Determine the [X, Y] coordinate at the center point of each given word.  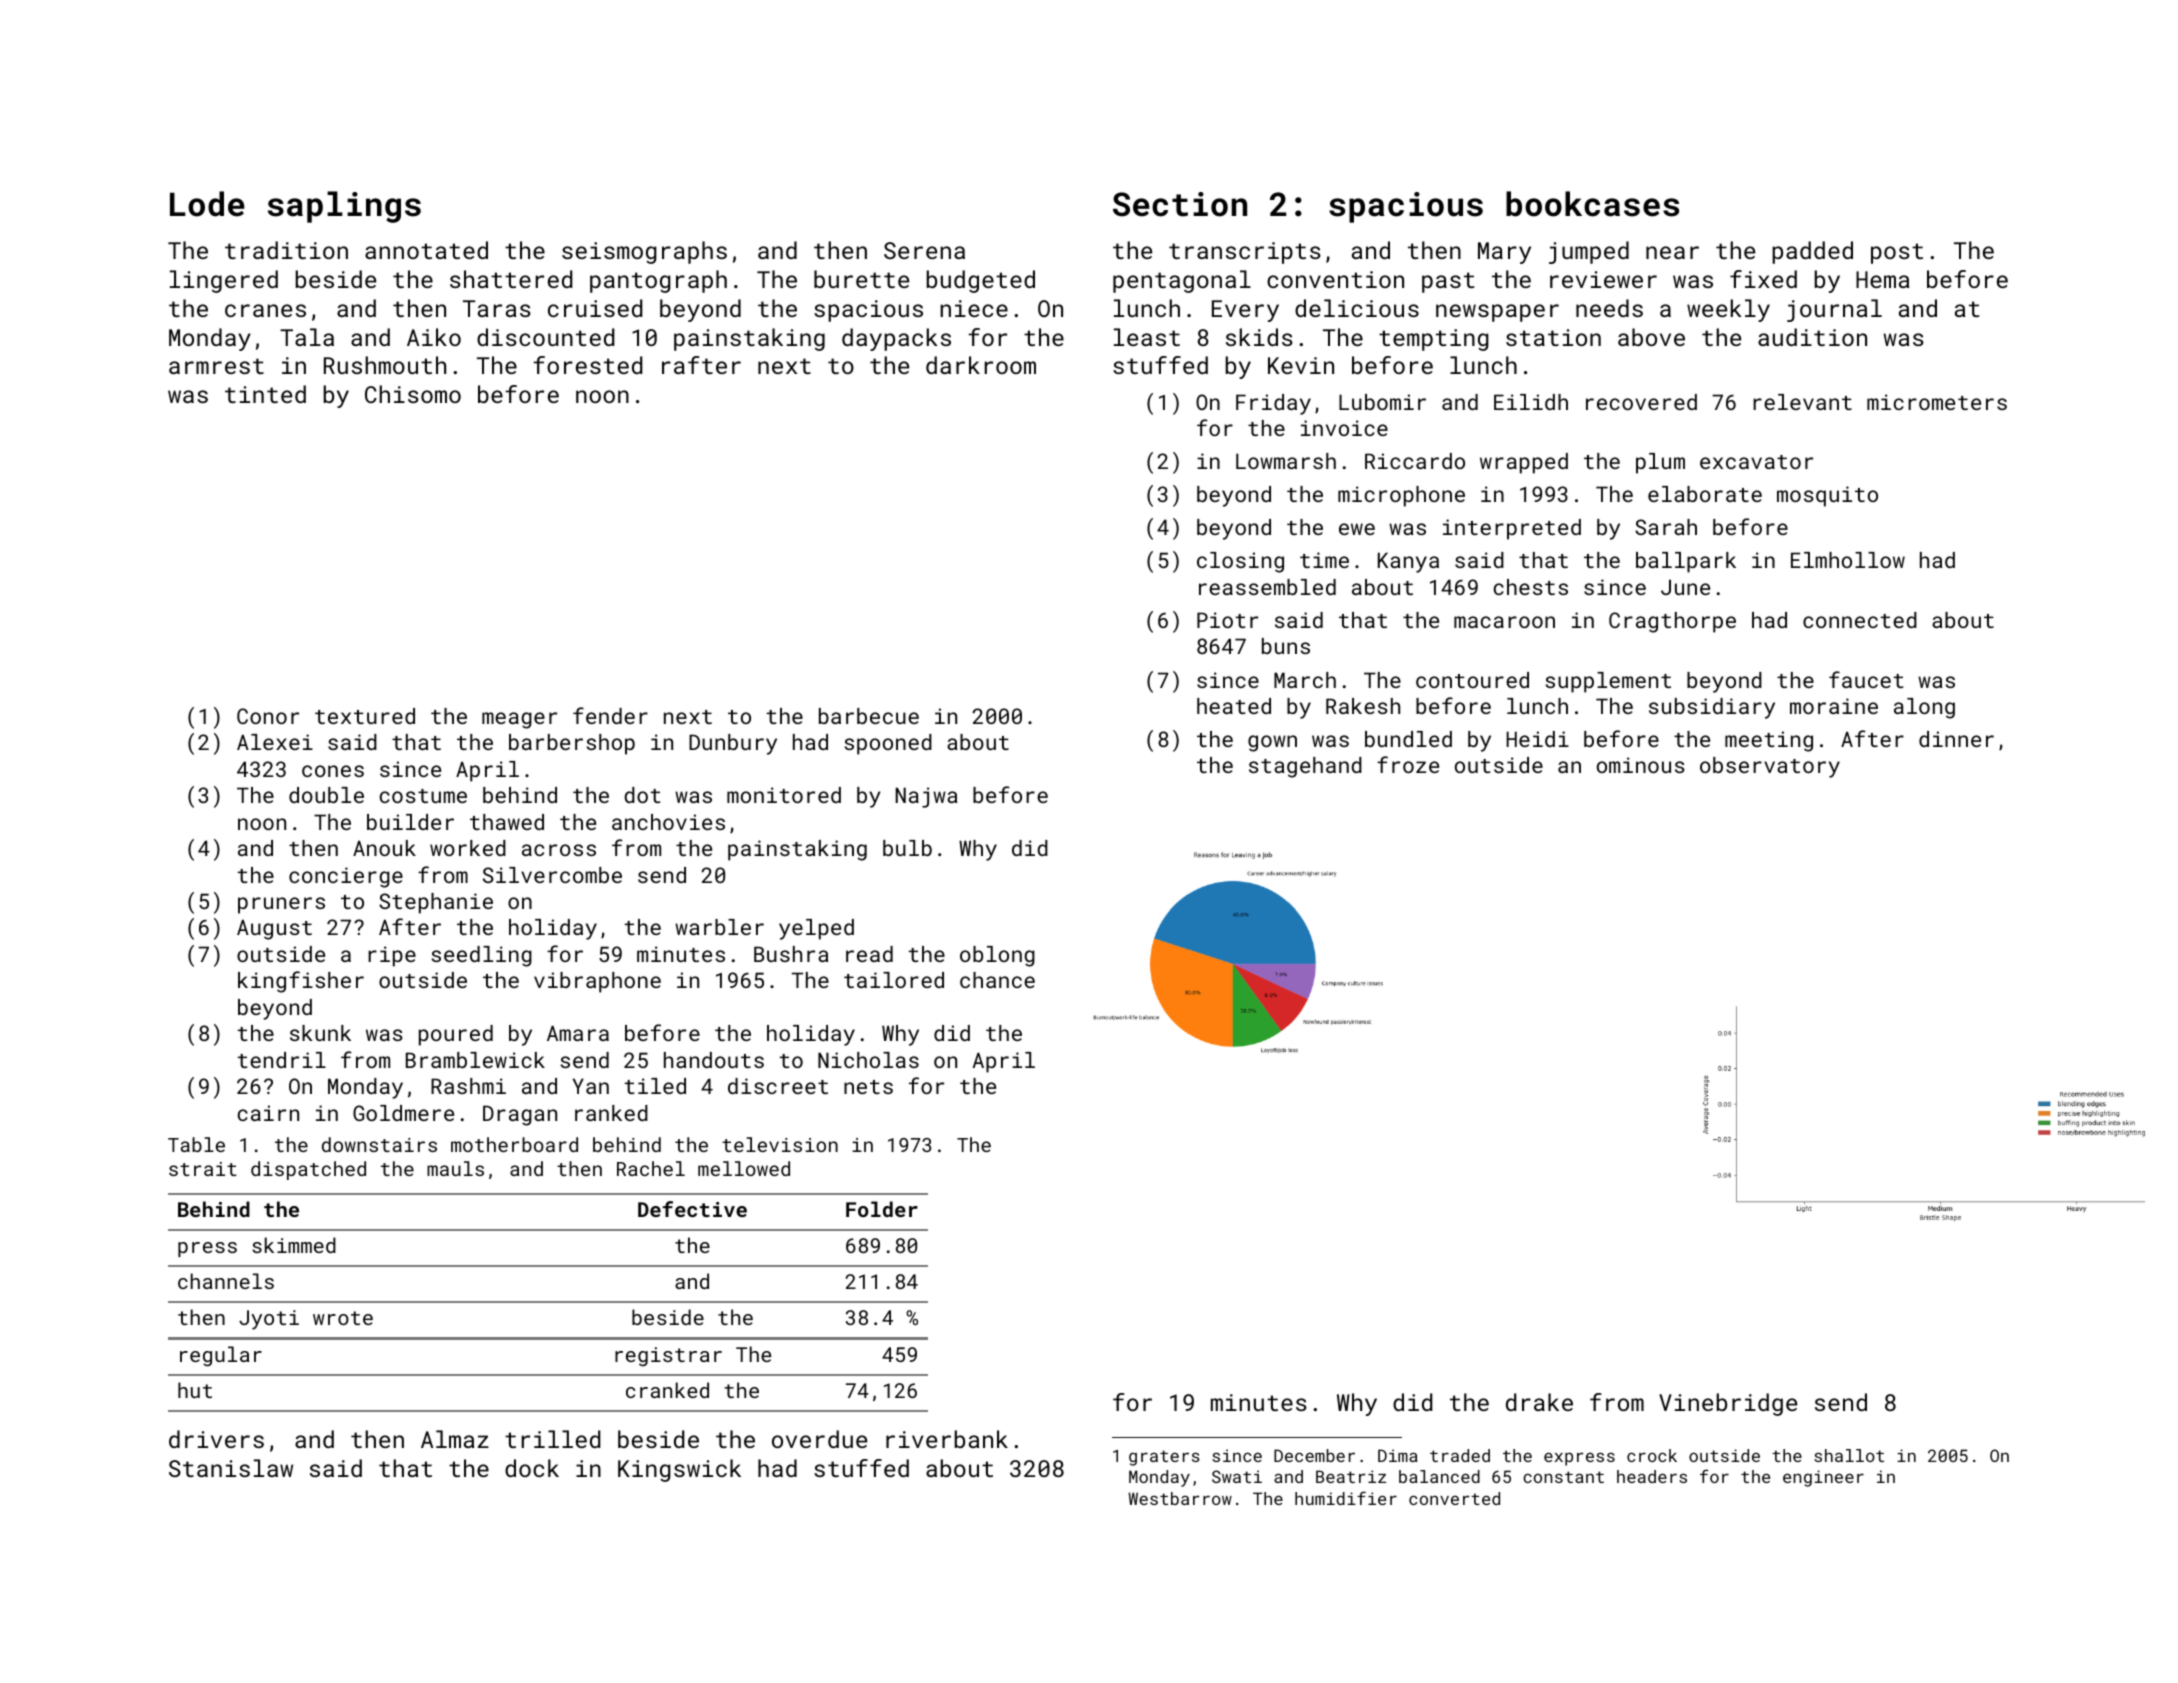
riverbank [947, 1439]
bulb [907, 848]
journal [1834, 310]
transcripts [1245, 253]
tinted [265, 394]
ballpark [1686, 562]
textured [365, 716]
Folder [882, 1209]
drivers [216, 1439]
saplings [344, 207]
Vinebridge [1728, 1404]
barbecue [869, 716]
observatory [1770, 767]
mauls [455, 1168]
